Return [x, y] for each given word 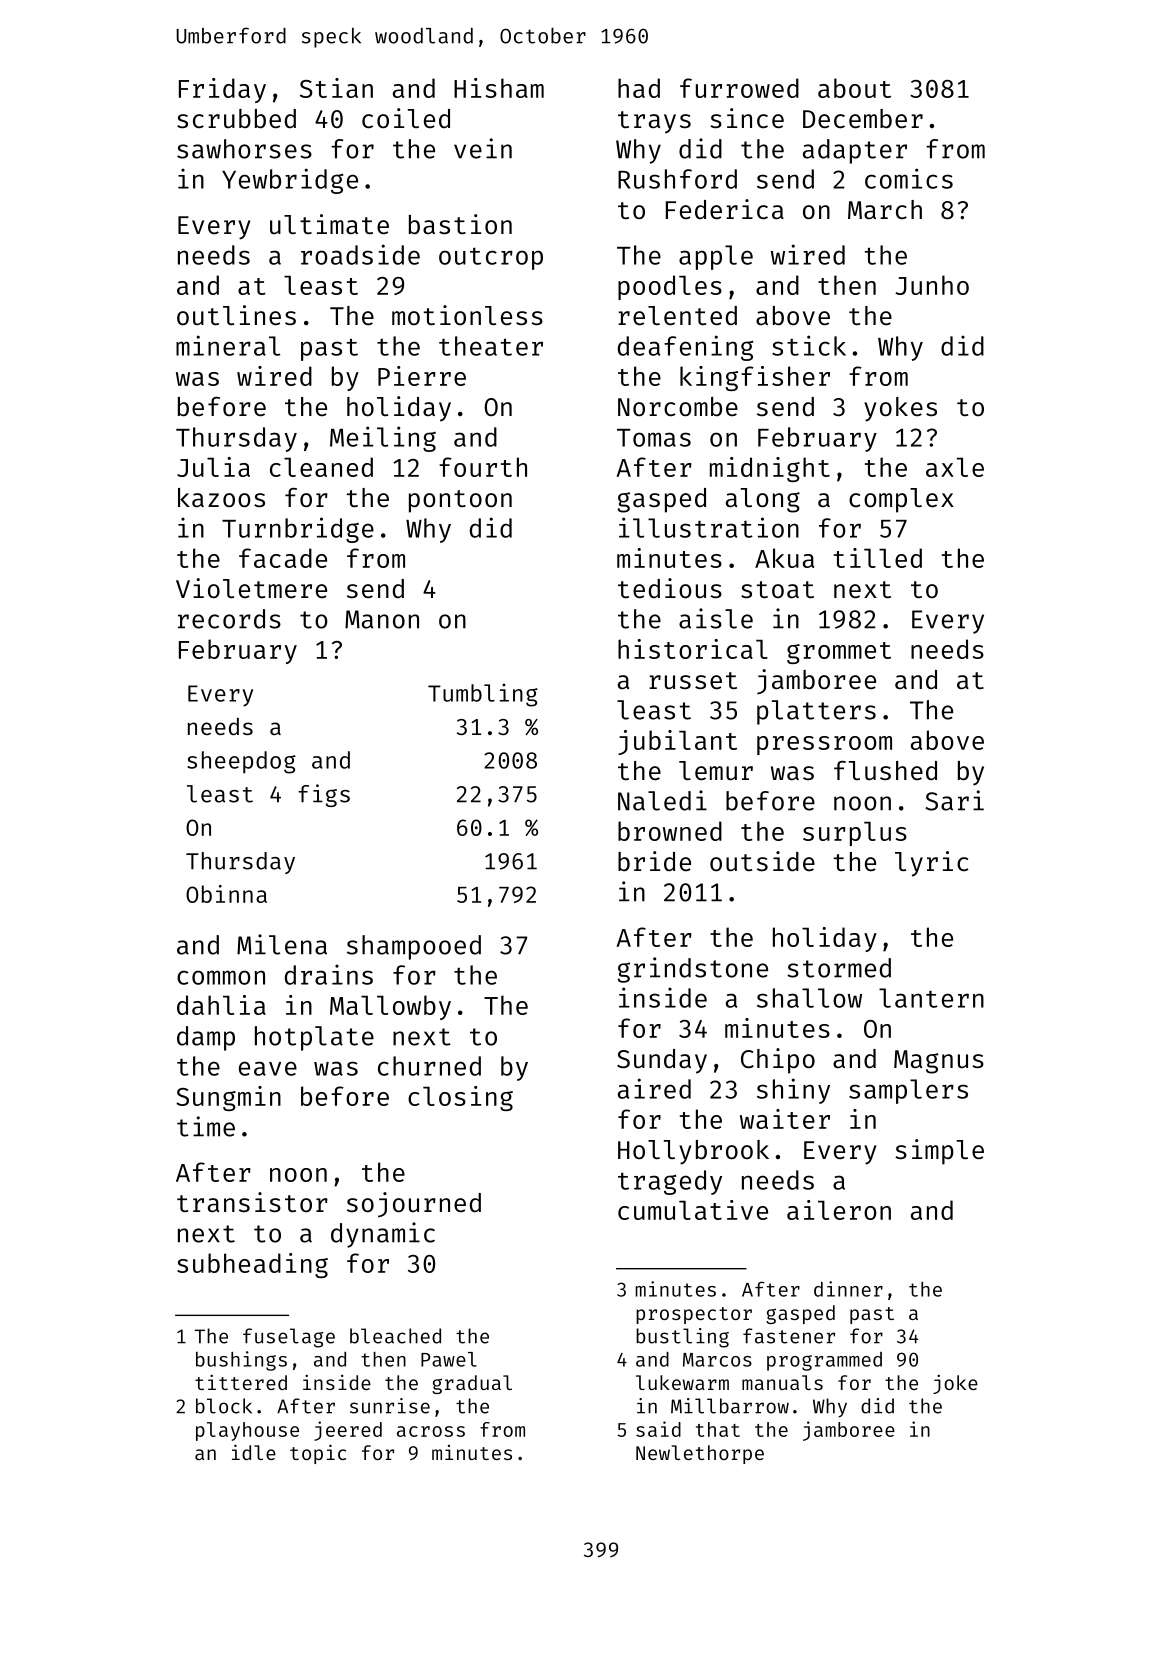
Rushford [677, 179]
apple [716, 257]
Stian [336, 88]
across [431, 1431]
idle [254, 1452]
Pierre [422, 376]
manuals [782, 1382]
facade [283, 558]
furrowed [739, 88]
